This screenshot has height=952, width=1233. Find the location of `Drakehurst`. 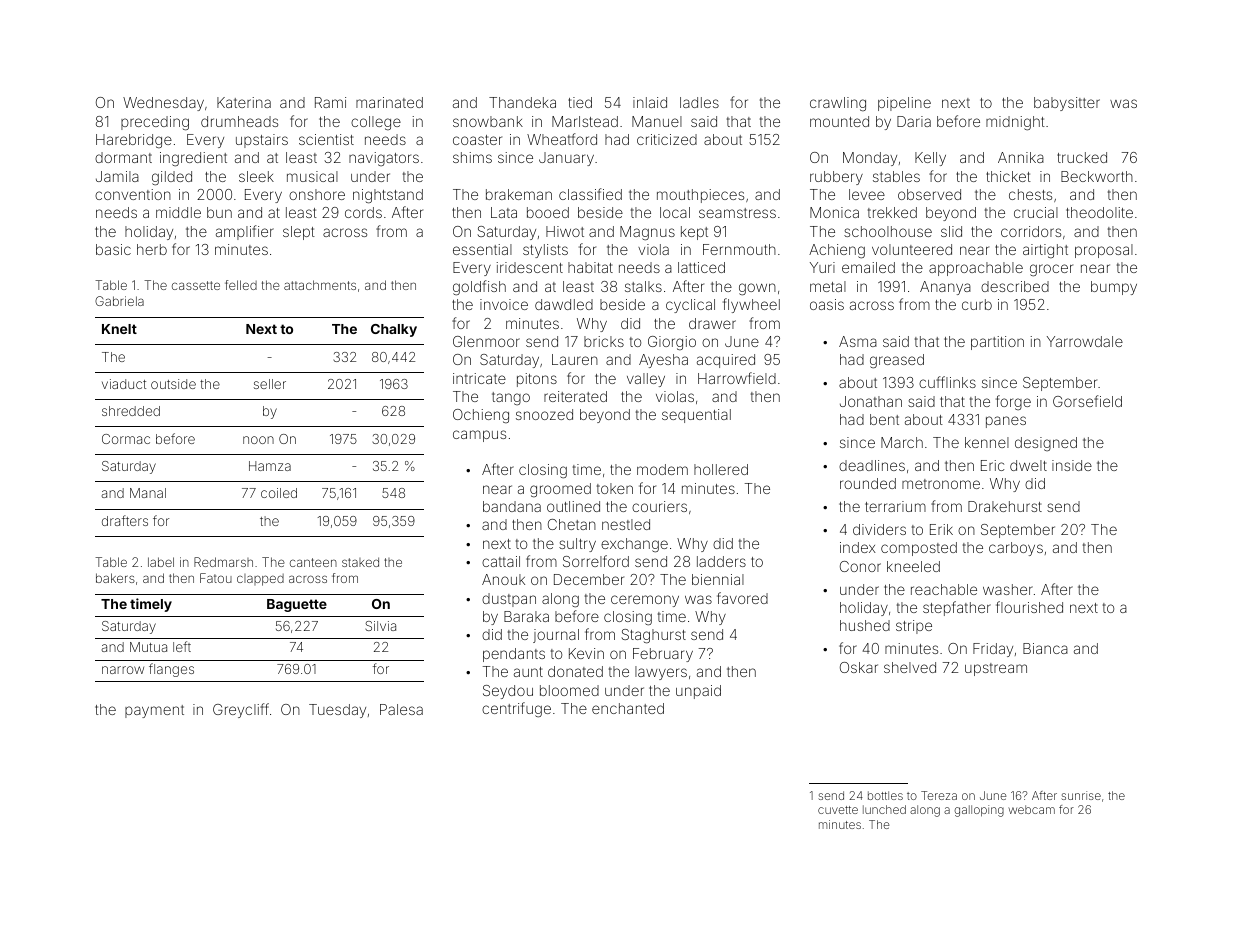

Drakehurst is located at coordinates (1005, 506).
